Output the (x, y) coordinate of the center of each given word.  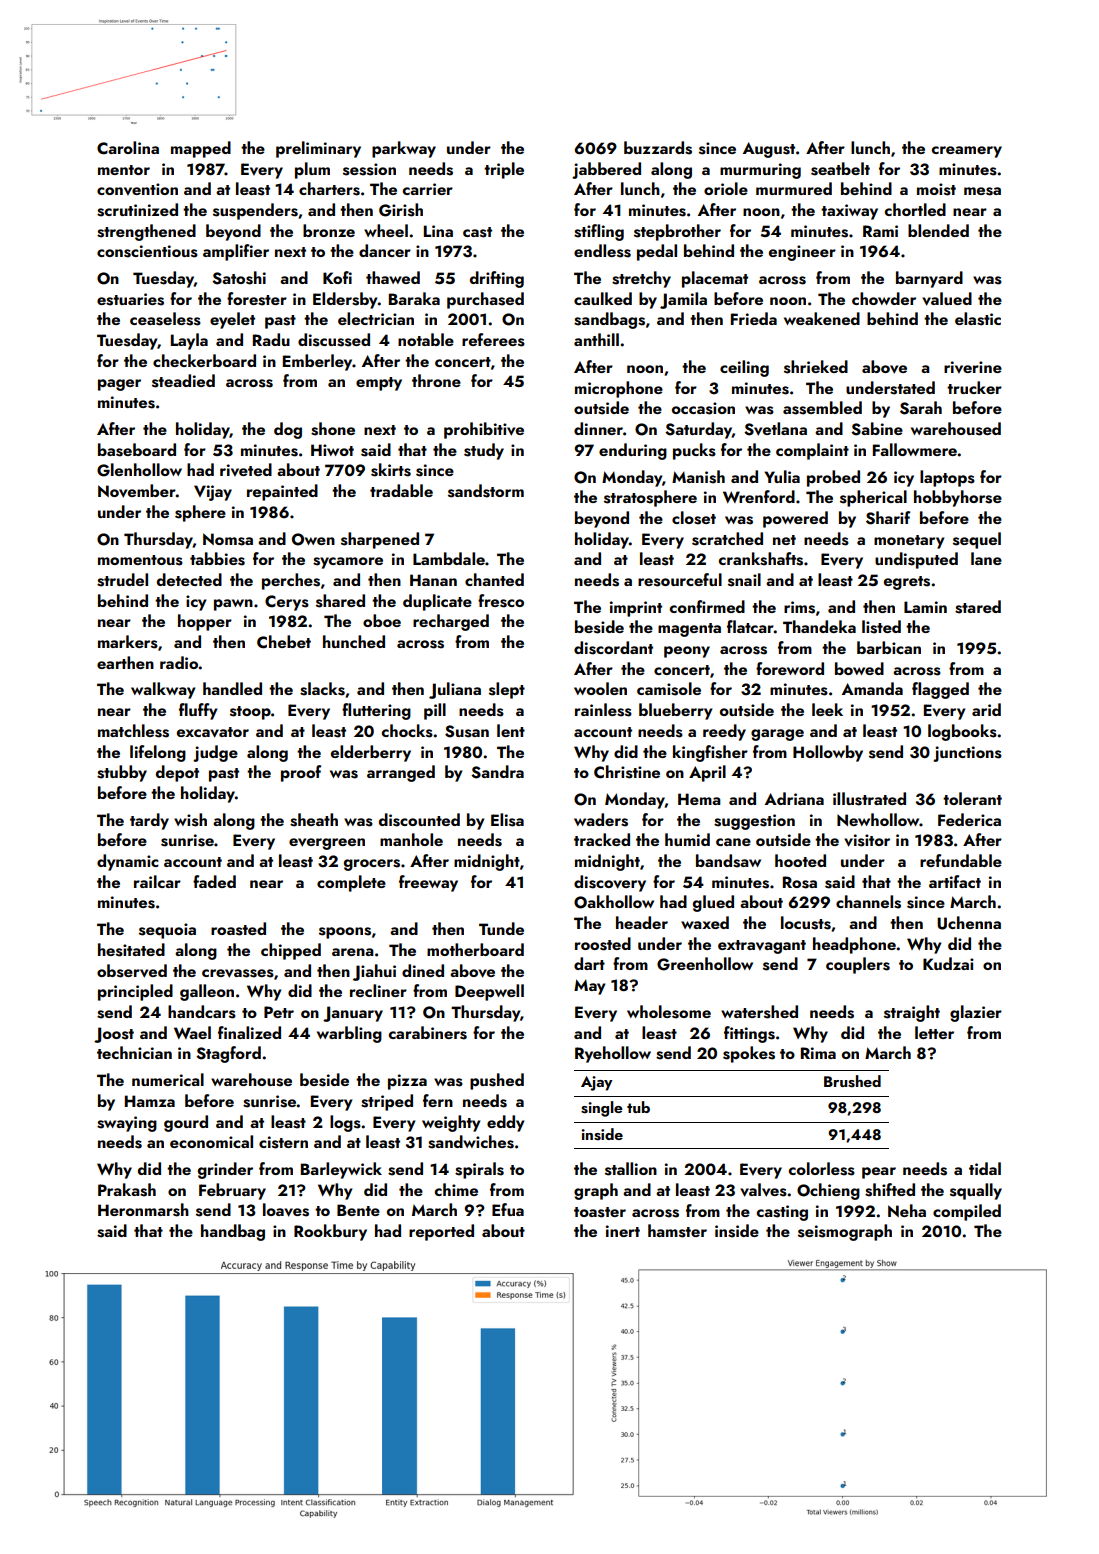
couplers (858, 965)
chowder (884, 298)
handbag (233, 1232)
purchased (485, 300)
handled (232, 688)
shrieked (816, 367)
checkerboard (204, 360)
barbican (889, 647)
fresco (501, 601)
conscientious (147, 251)
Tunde (501, 928)
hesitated (131, 950)
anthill (596, 339)
